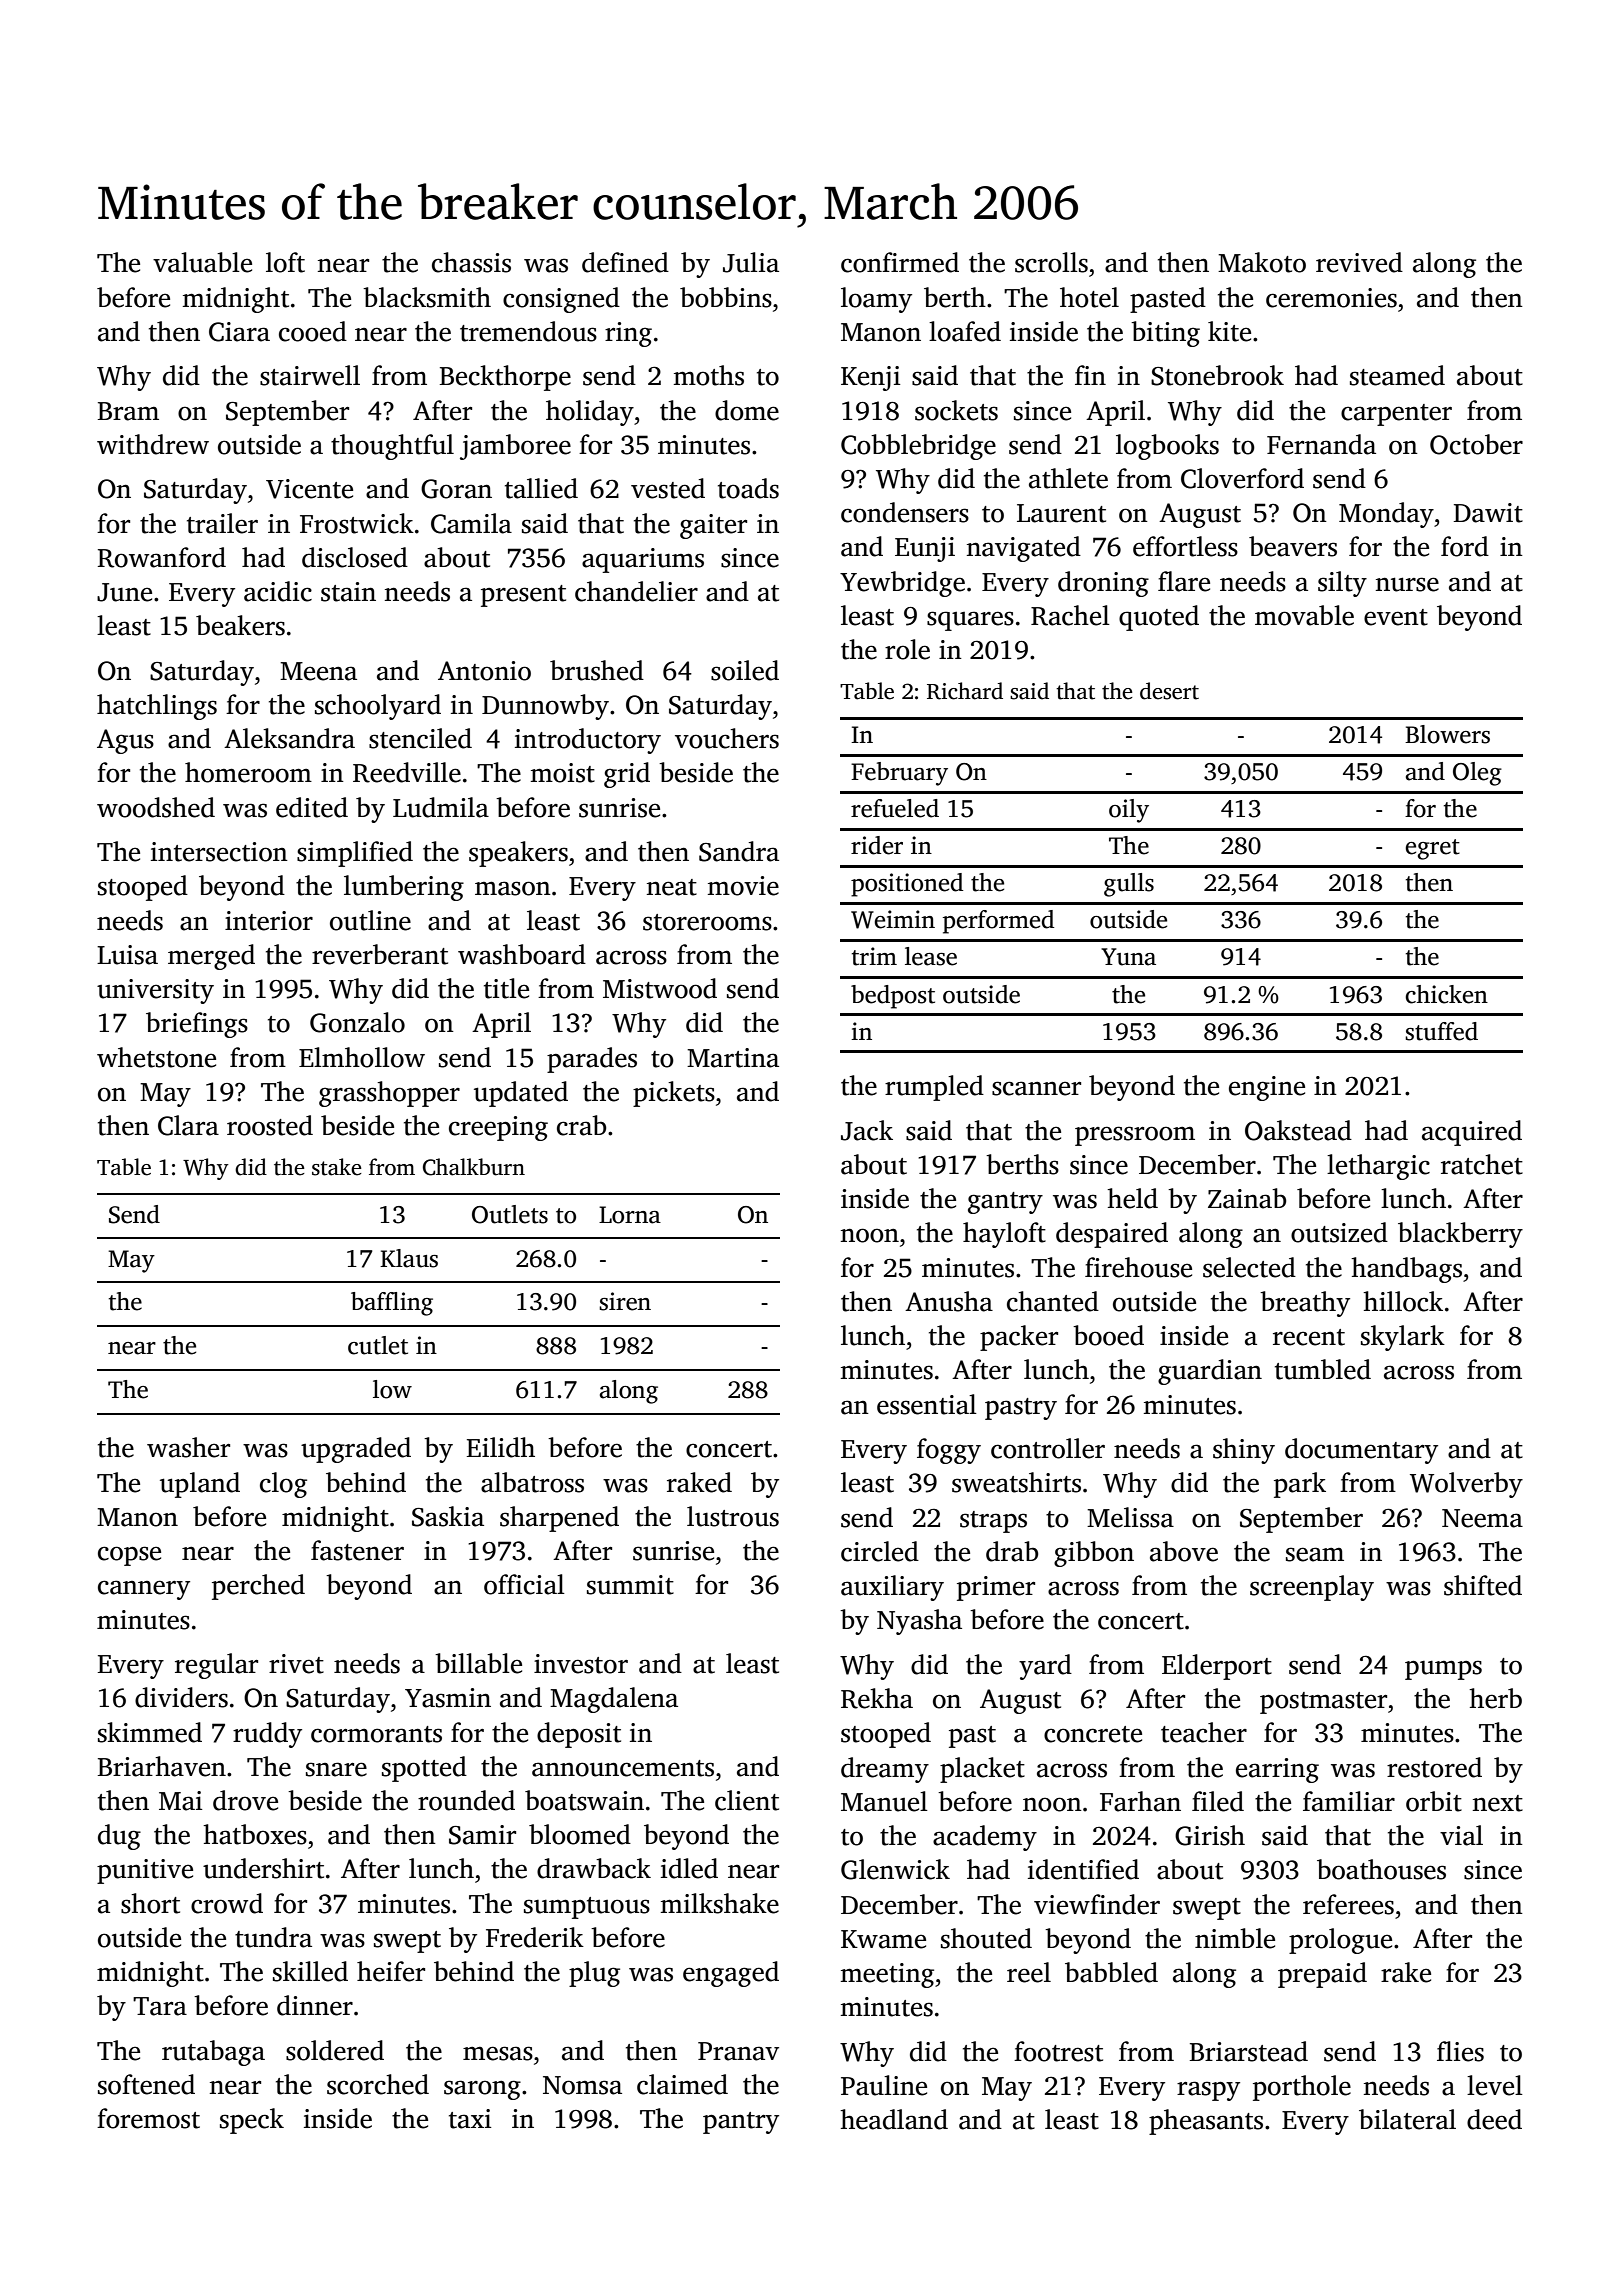  What do you see at coordinates (318, 671) in the image?
I see `Meena` at bounding box center [318, 671].
